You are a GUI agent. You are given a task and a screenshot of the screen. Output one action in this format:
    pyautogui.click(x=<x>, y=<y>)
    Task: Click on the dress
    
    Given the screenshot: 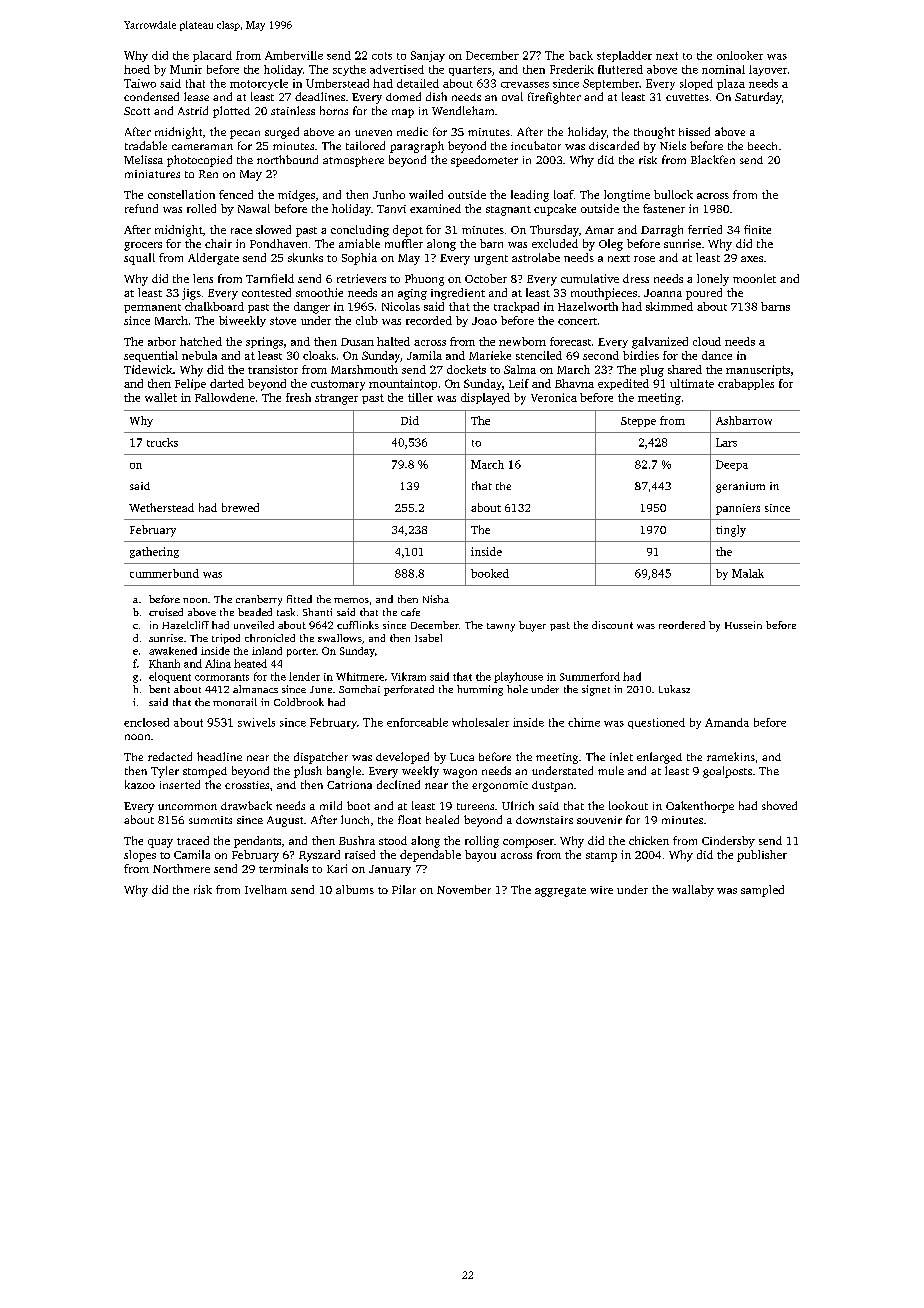 What is the action you would take?
    pyautogui.click(x=636, y=278)
